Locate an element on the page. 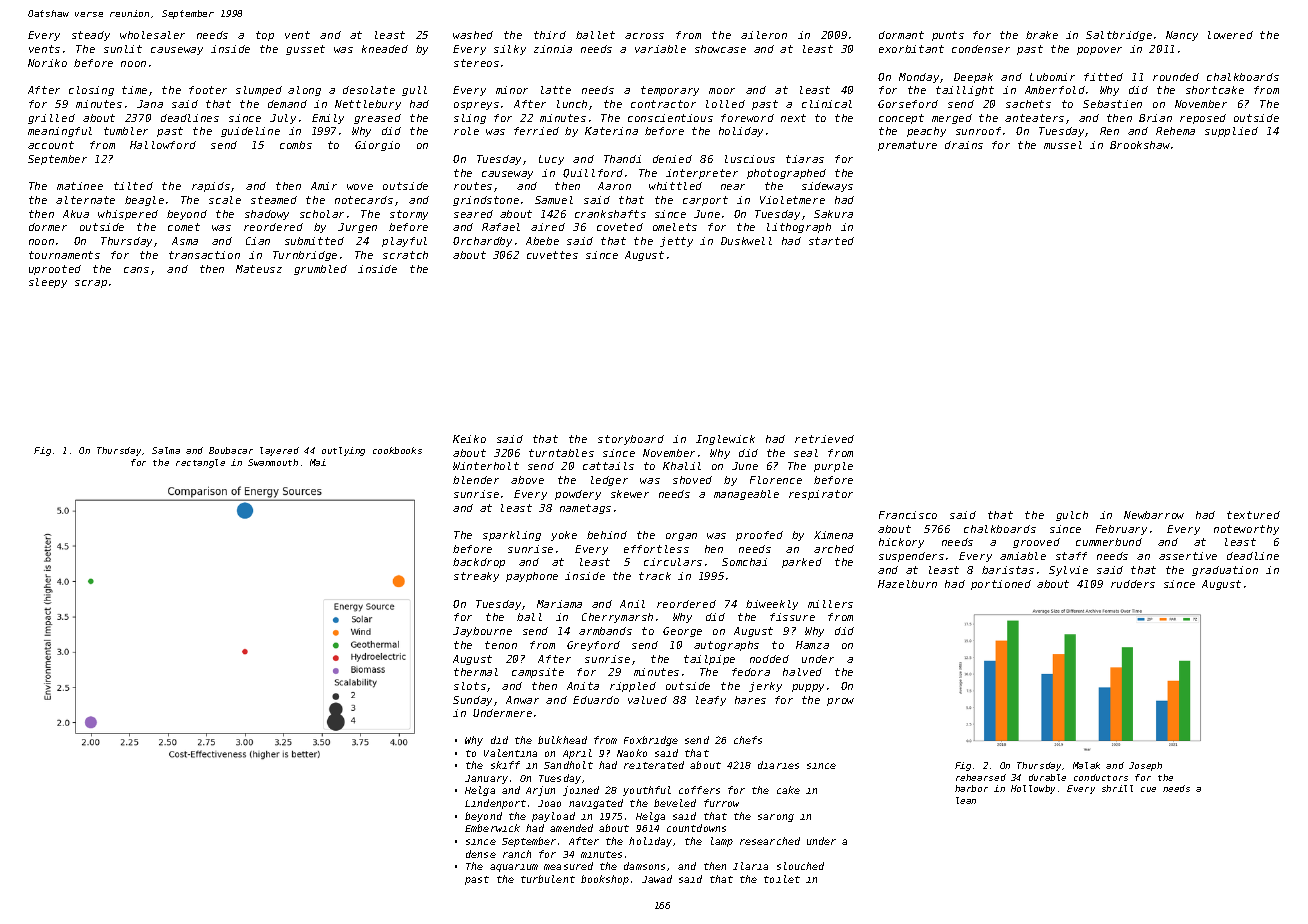 This page has width=1308, height=924. steady is located at coordinates (91, 36).
